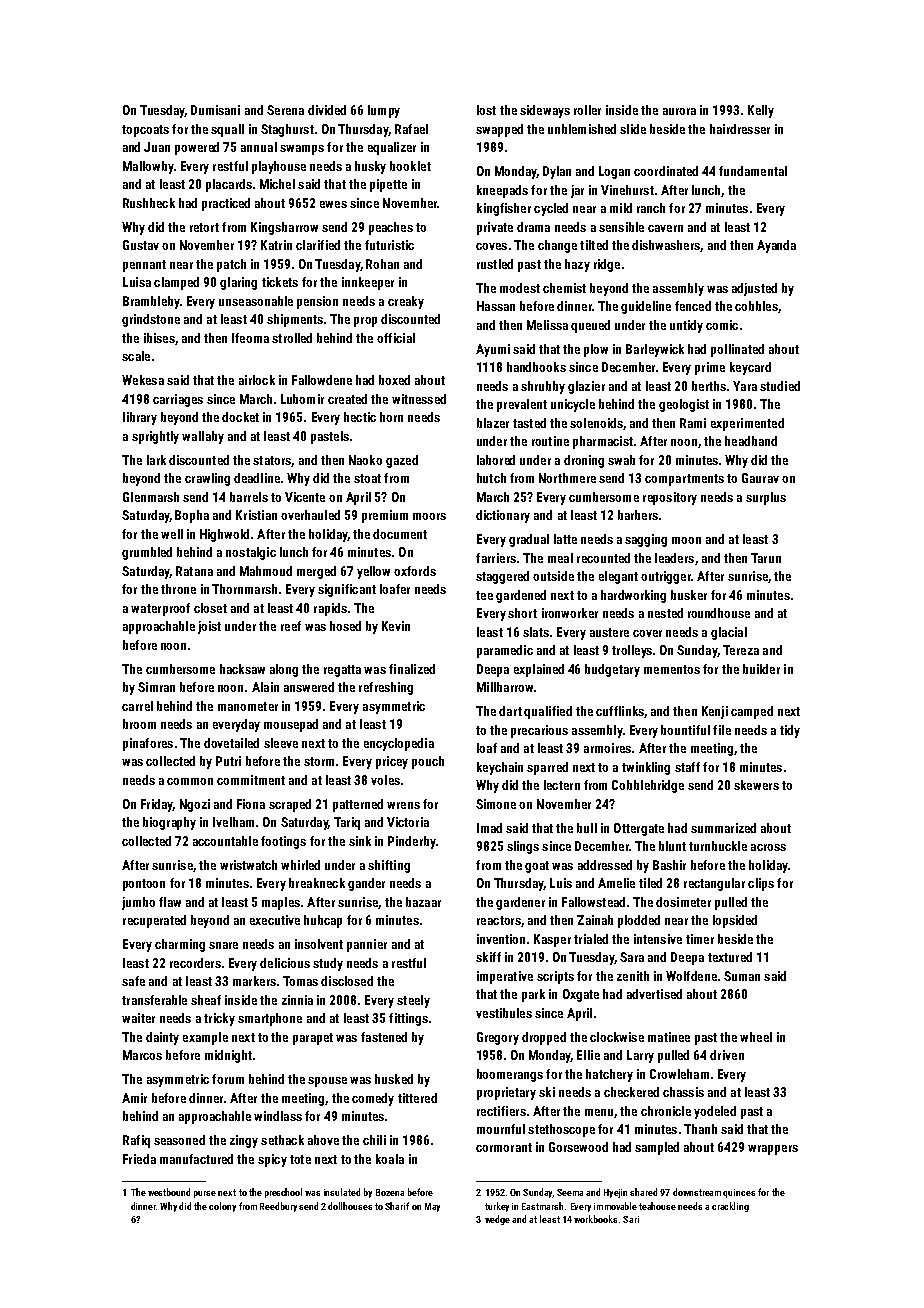  Describe the element at coordinates (402, 461) in the screenshot. I see `gazed` at that location.
